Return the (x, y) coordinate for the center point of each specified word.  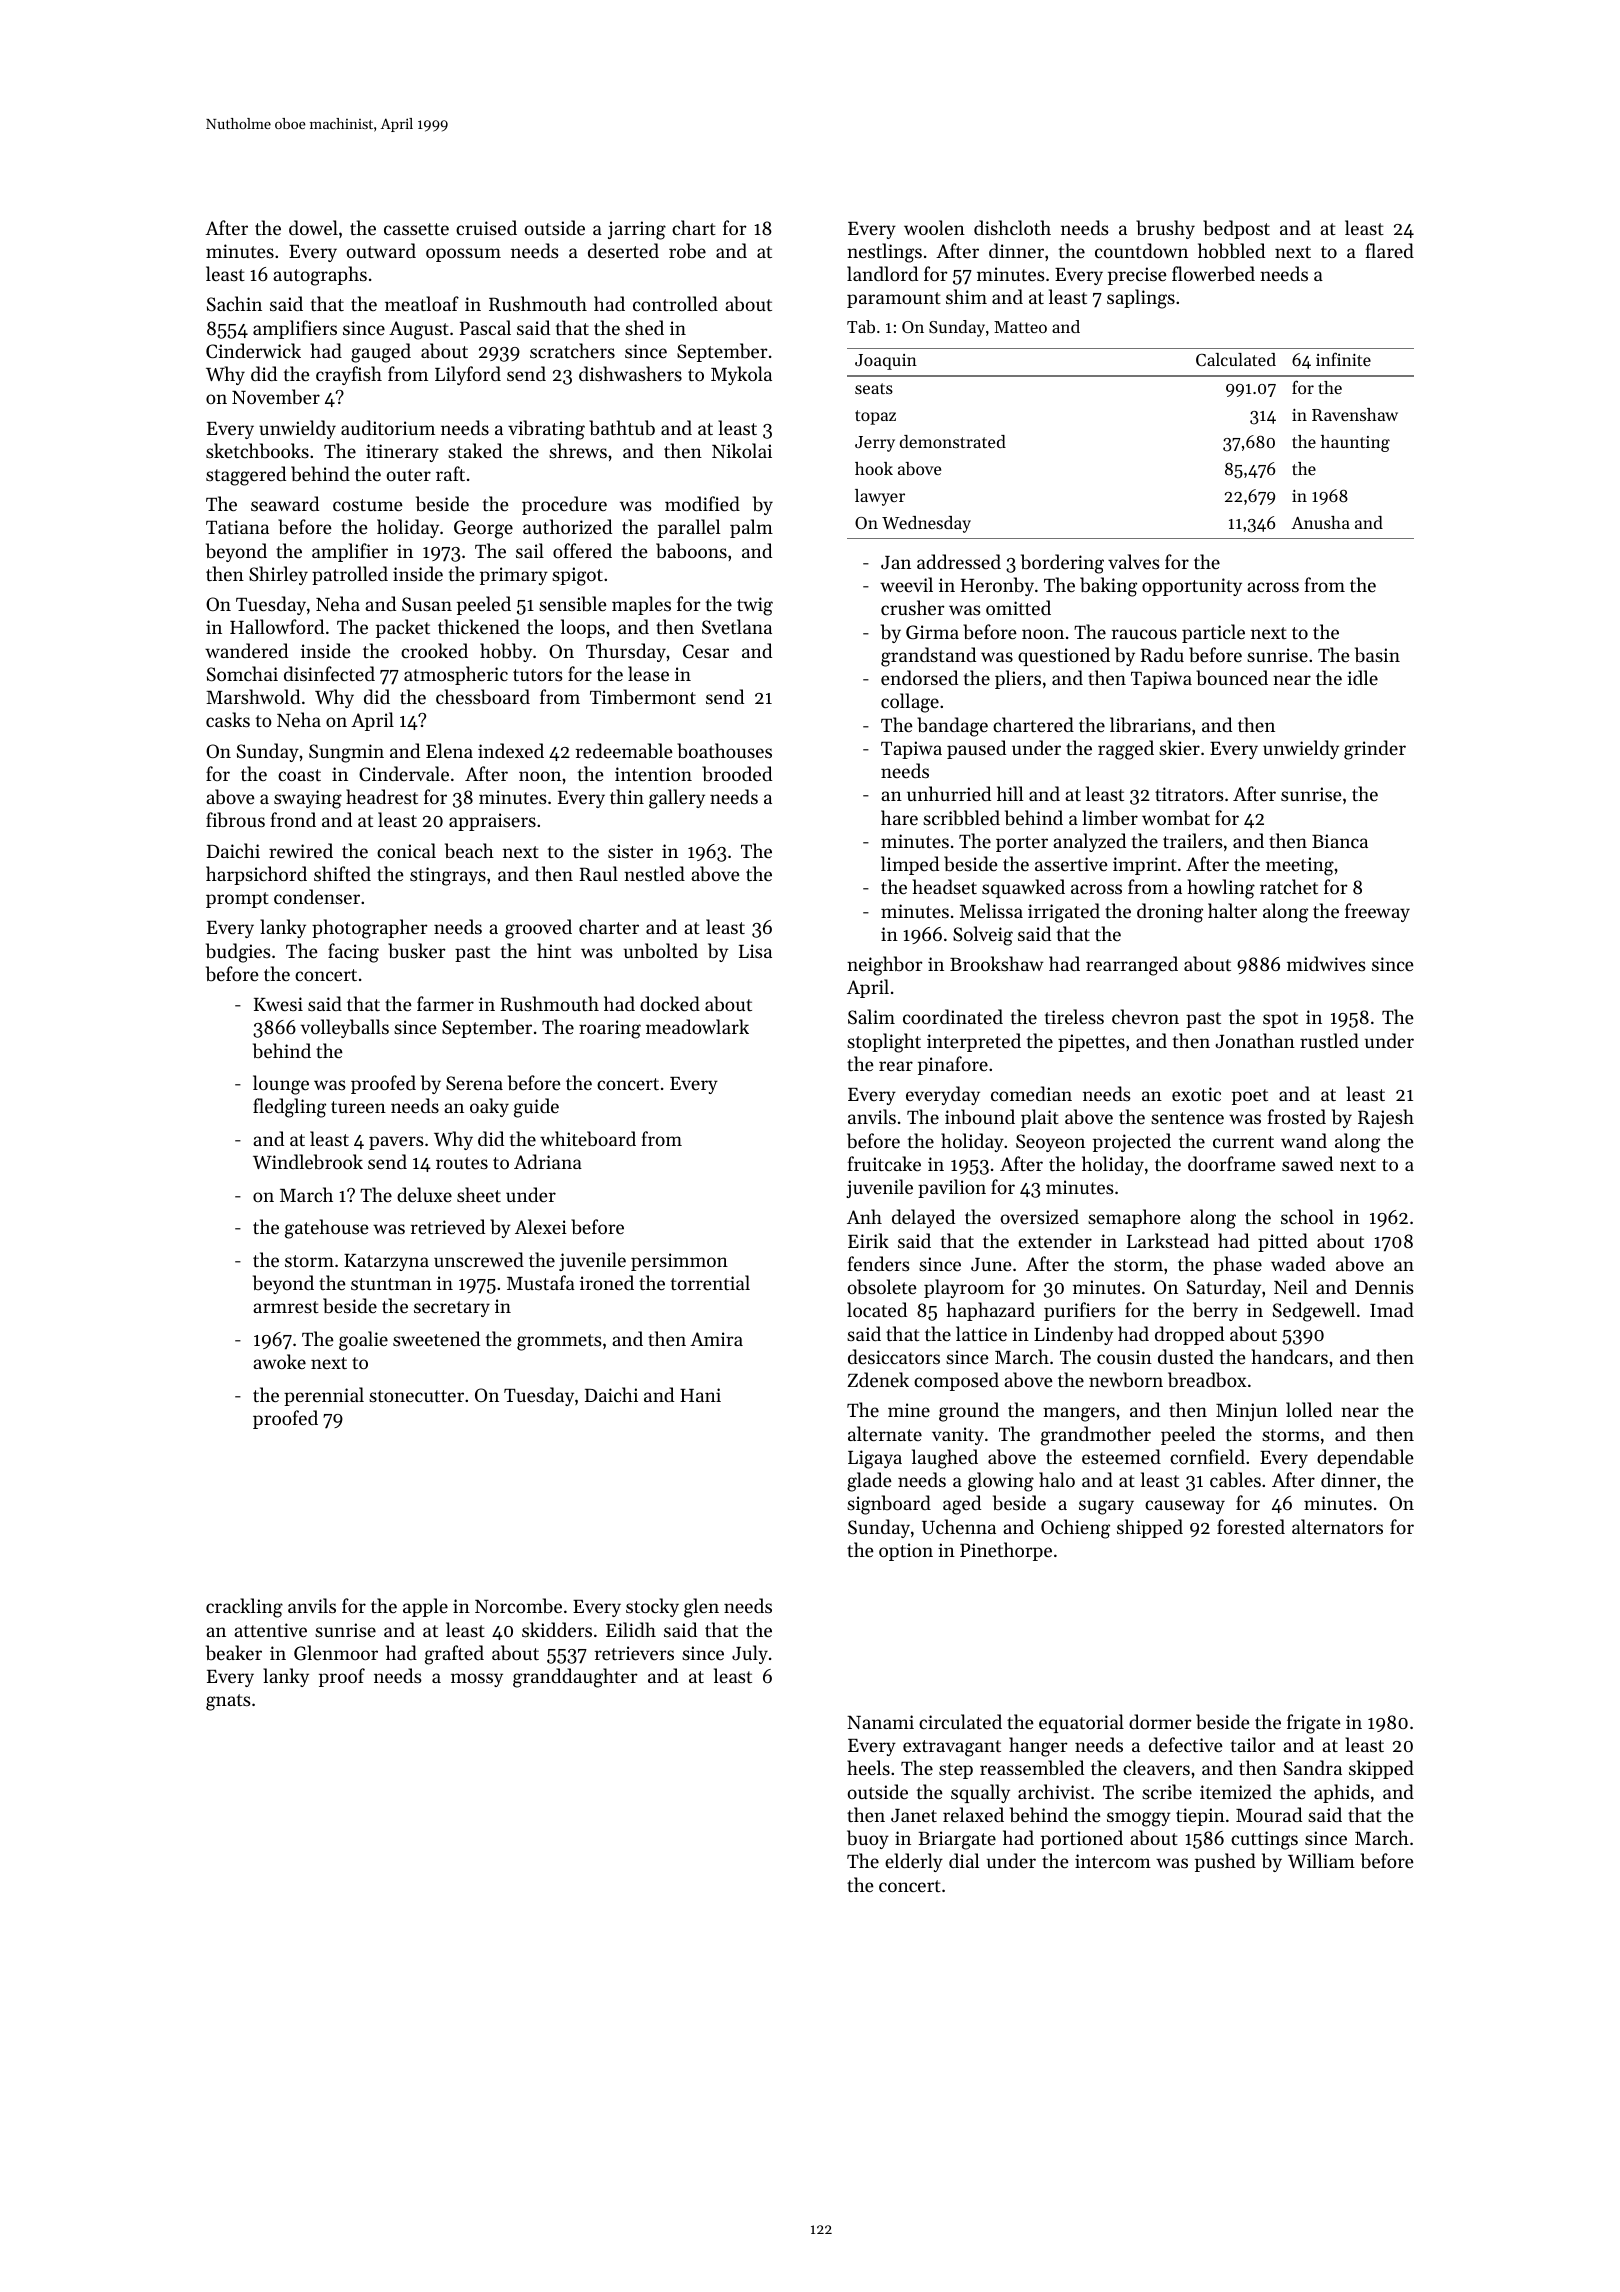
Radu (1162, 654)
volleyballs (345, 1028)
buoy (868, 1839)
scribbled (961, 818)
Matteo (1020, 327)
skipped (1381, 1769)
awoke (279, 1361)
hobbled (1231, 251)
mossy (477, 1680)
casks (228, 719)
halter (1232, 910)
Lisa (755, 951)
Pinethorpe (1006, 1551)
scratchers (572, 350)
